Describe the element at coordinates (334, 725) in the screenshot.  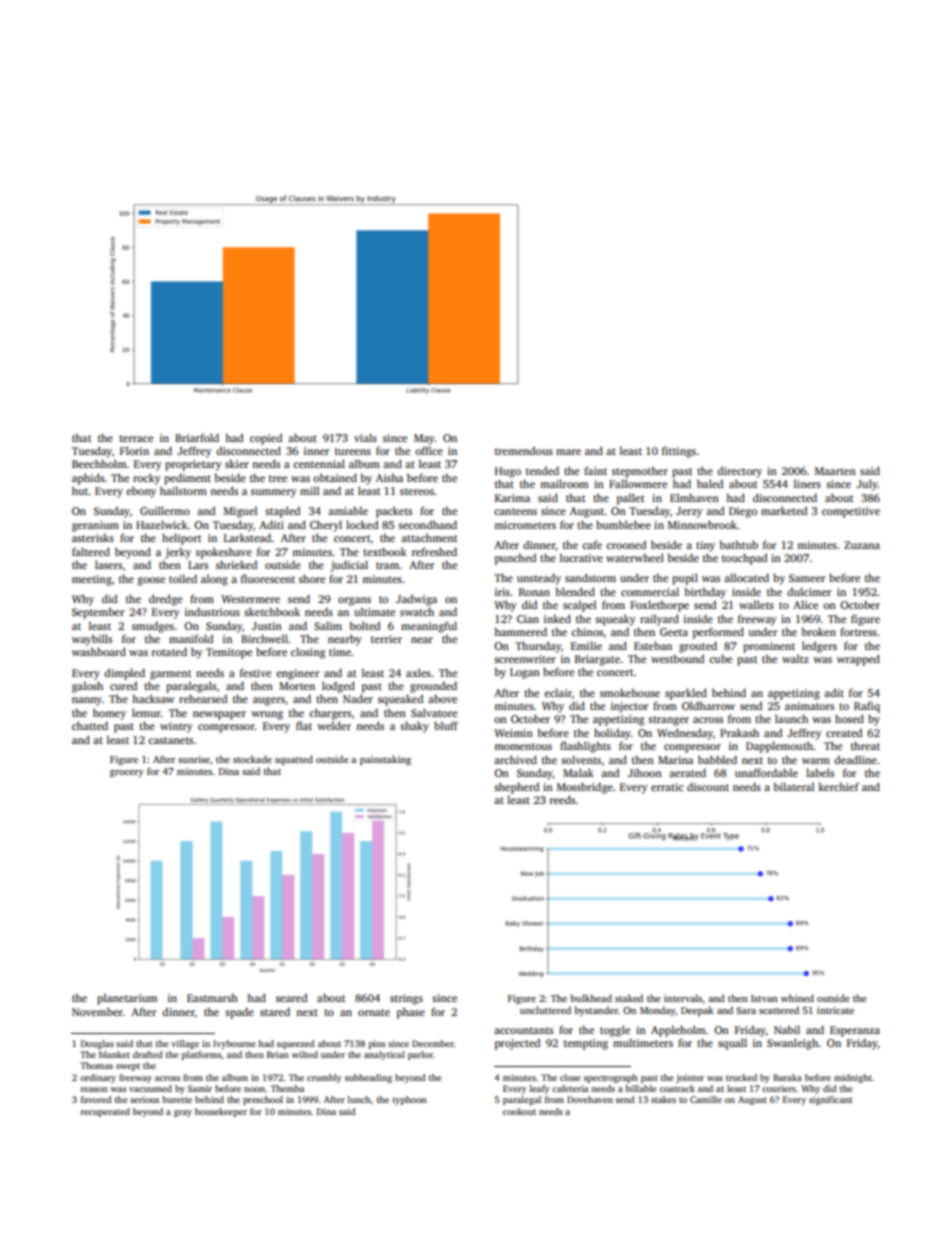
I see `welder` at that location.
